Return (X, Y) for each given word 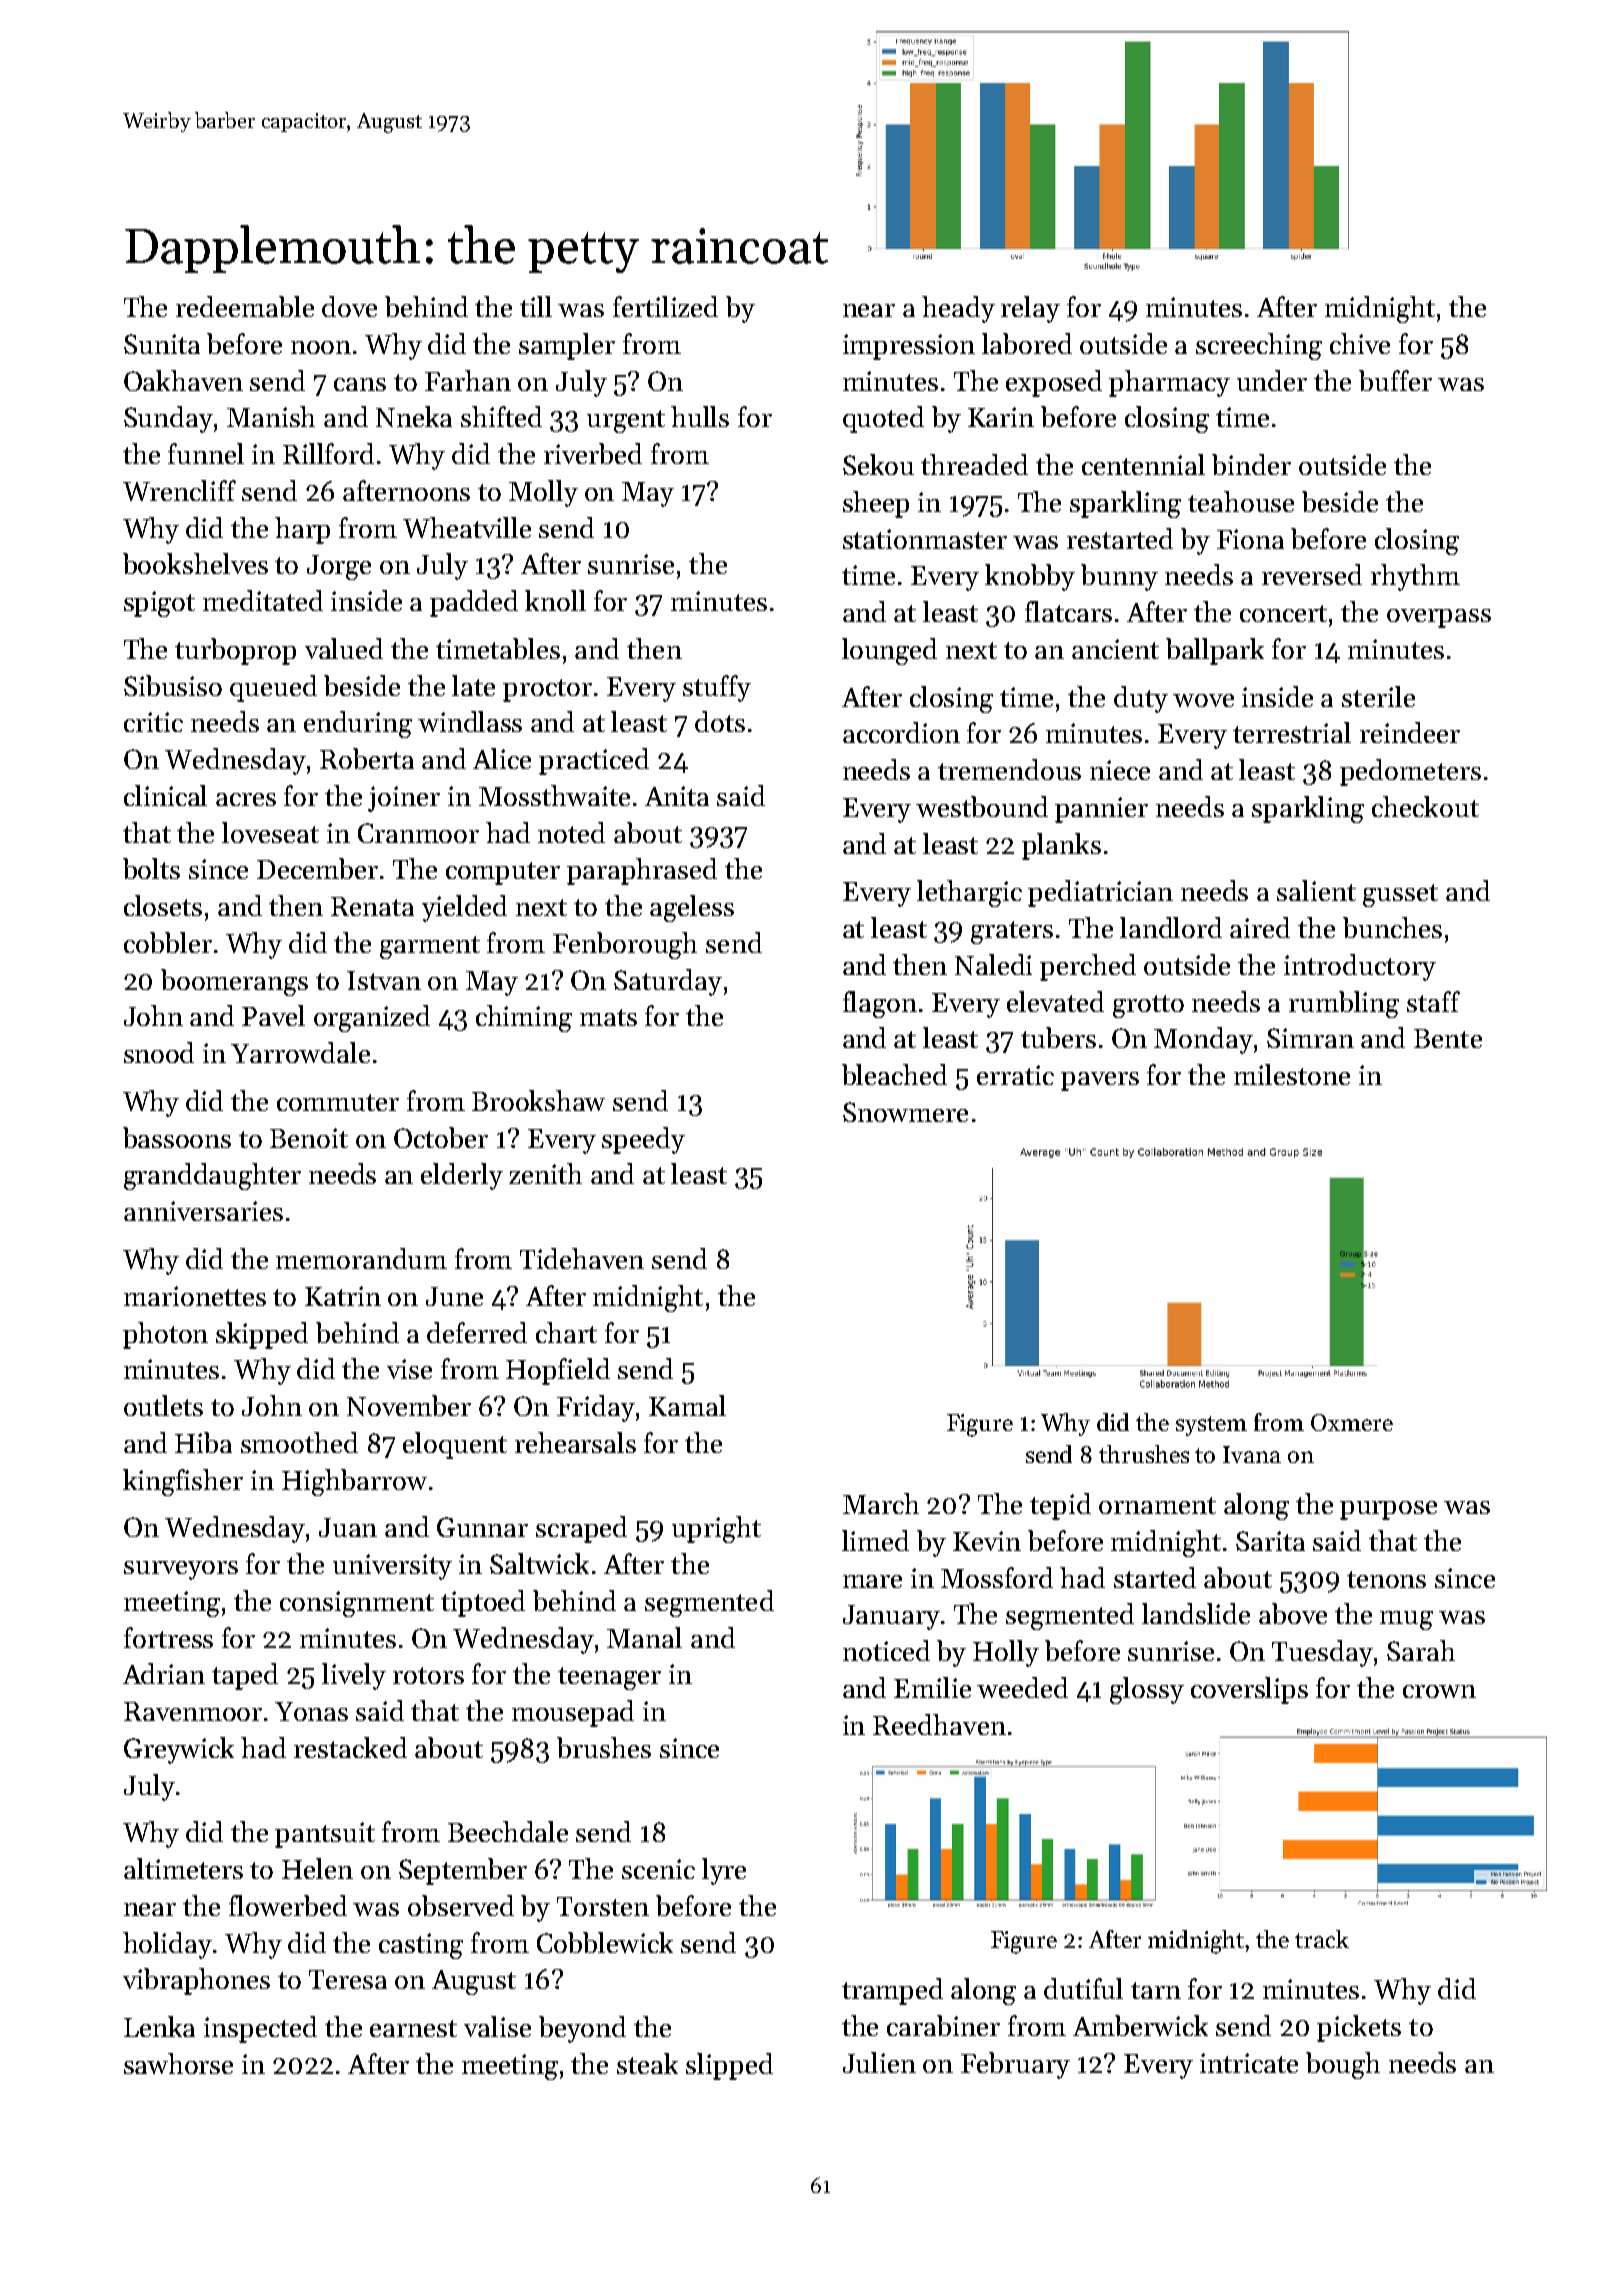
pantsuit (325, 1835)
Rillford (328, 453)
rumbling (1344, 1004)
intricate (1249, 2063)
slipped (729, 2066)
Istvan (384, 980)
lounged (889, 651)
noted (571, 832)
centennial (1143, 464)
